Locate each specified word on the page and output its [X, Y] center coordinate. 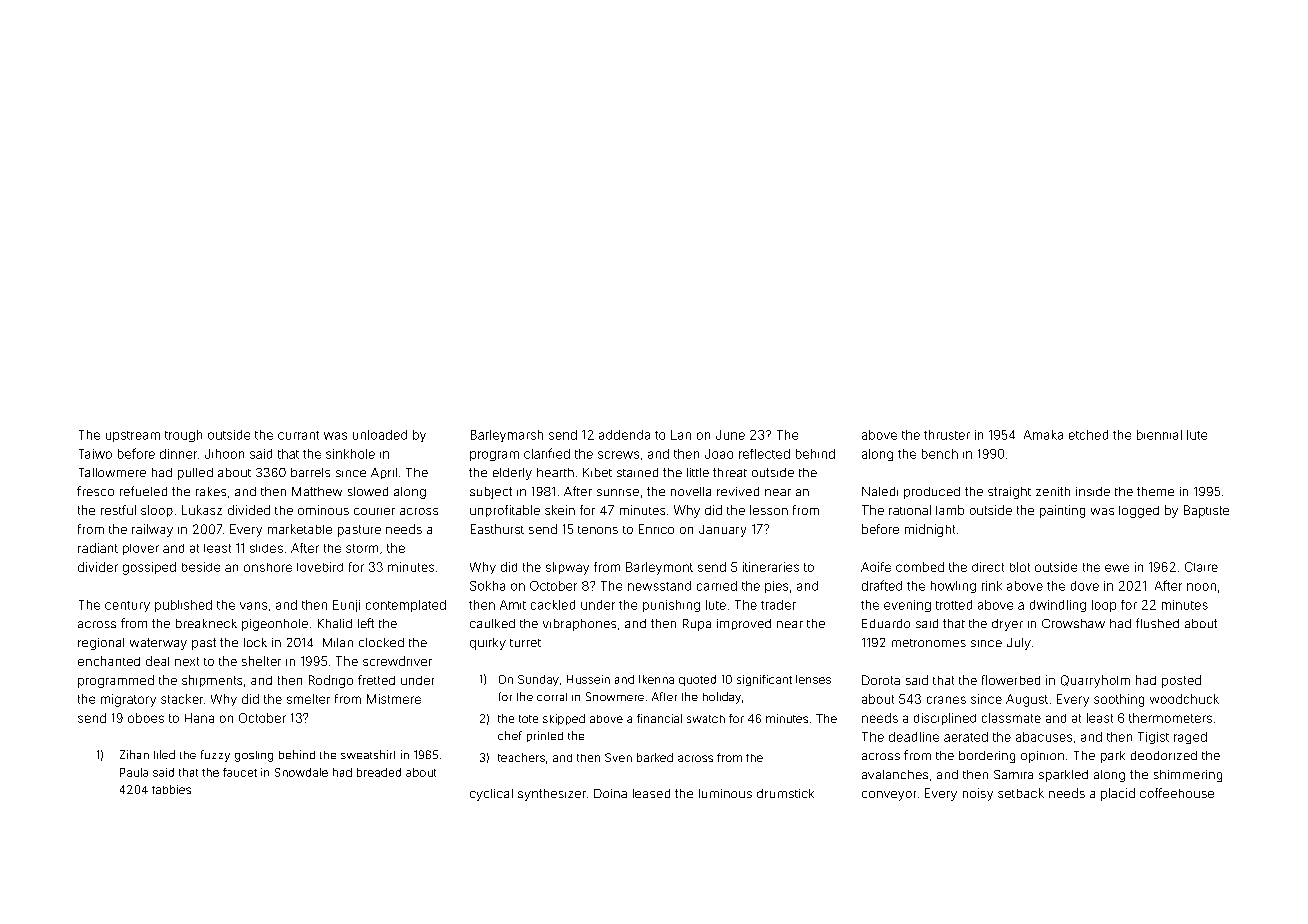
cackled [553, 605]
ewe [1117, 568]
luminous [725, 793]
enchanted [109, 661]
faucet [240, 772]
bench [940, 454]
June [730, 435]
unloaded [380, 435]
